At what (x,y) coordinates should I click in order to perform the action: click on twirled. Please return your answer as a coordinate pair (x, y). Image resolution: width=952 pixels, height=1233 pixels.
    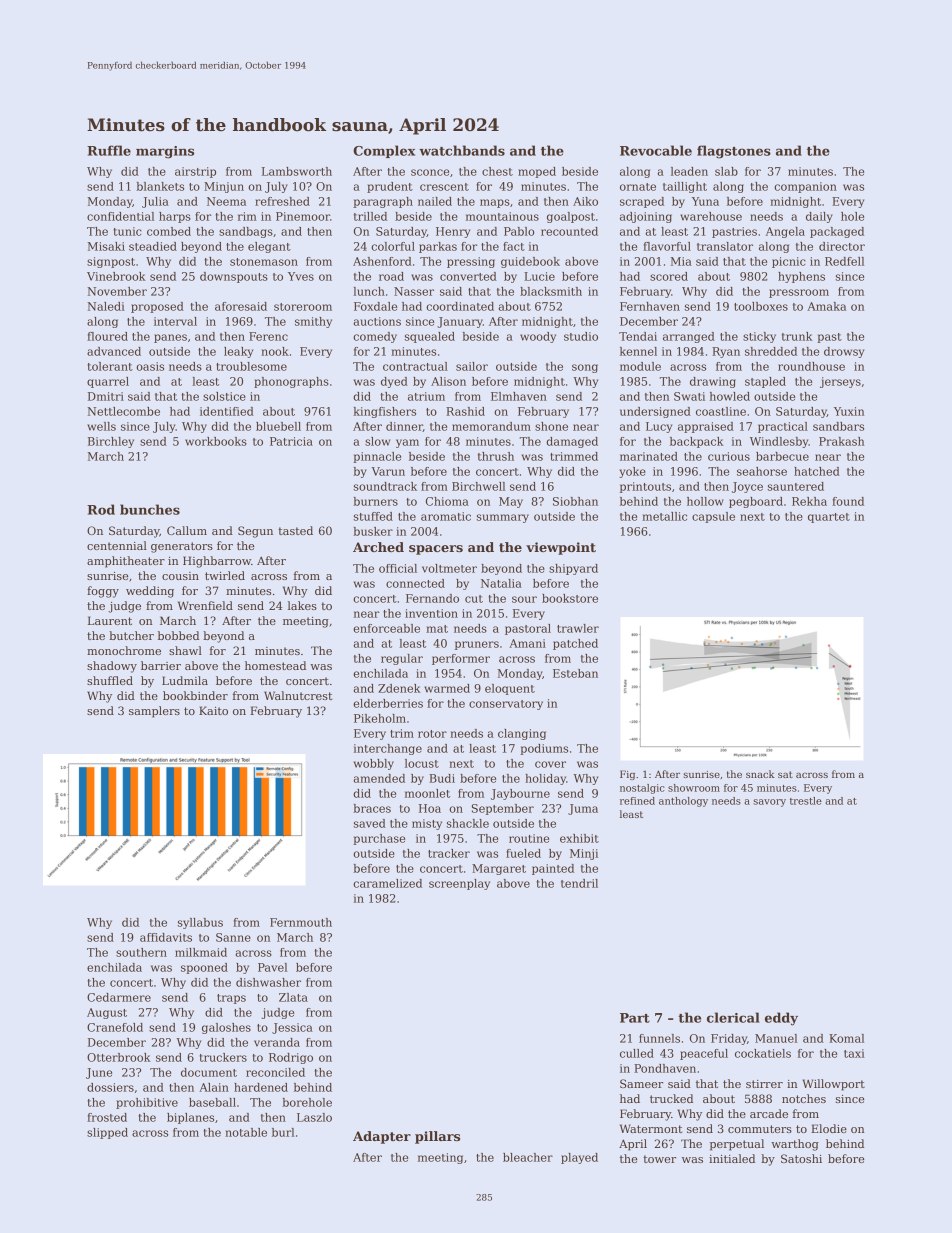
    Looking at the image, I should click on (225, 575).
